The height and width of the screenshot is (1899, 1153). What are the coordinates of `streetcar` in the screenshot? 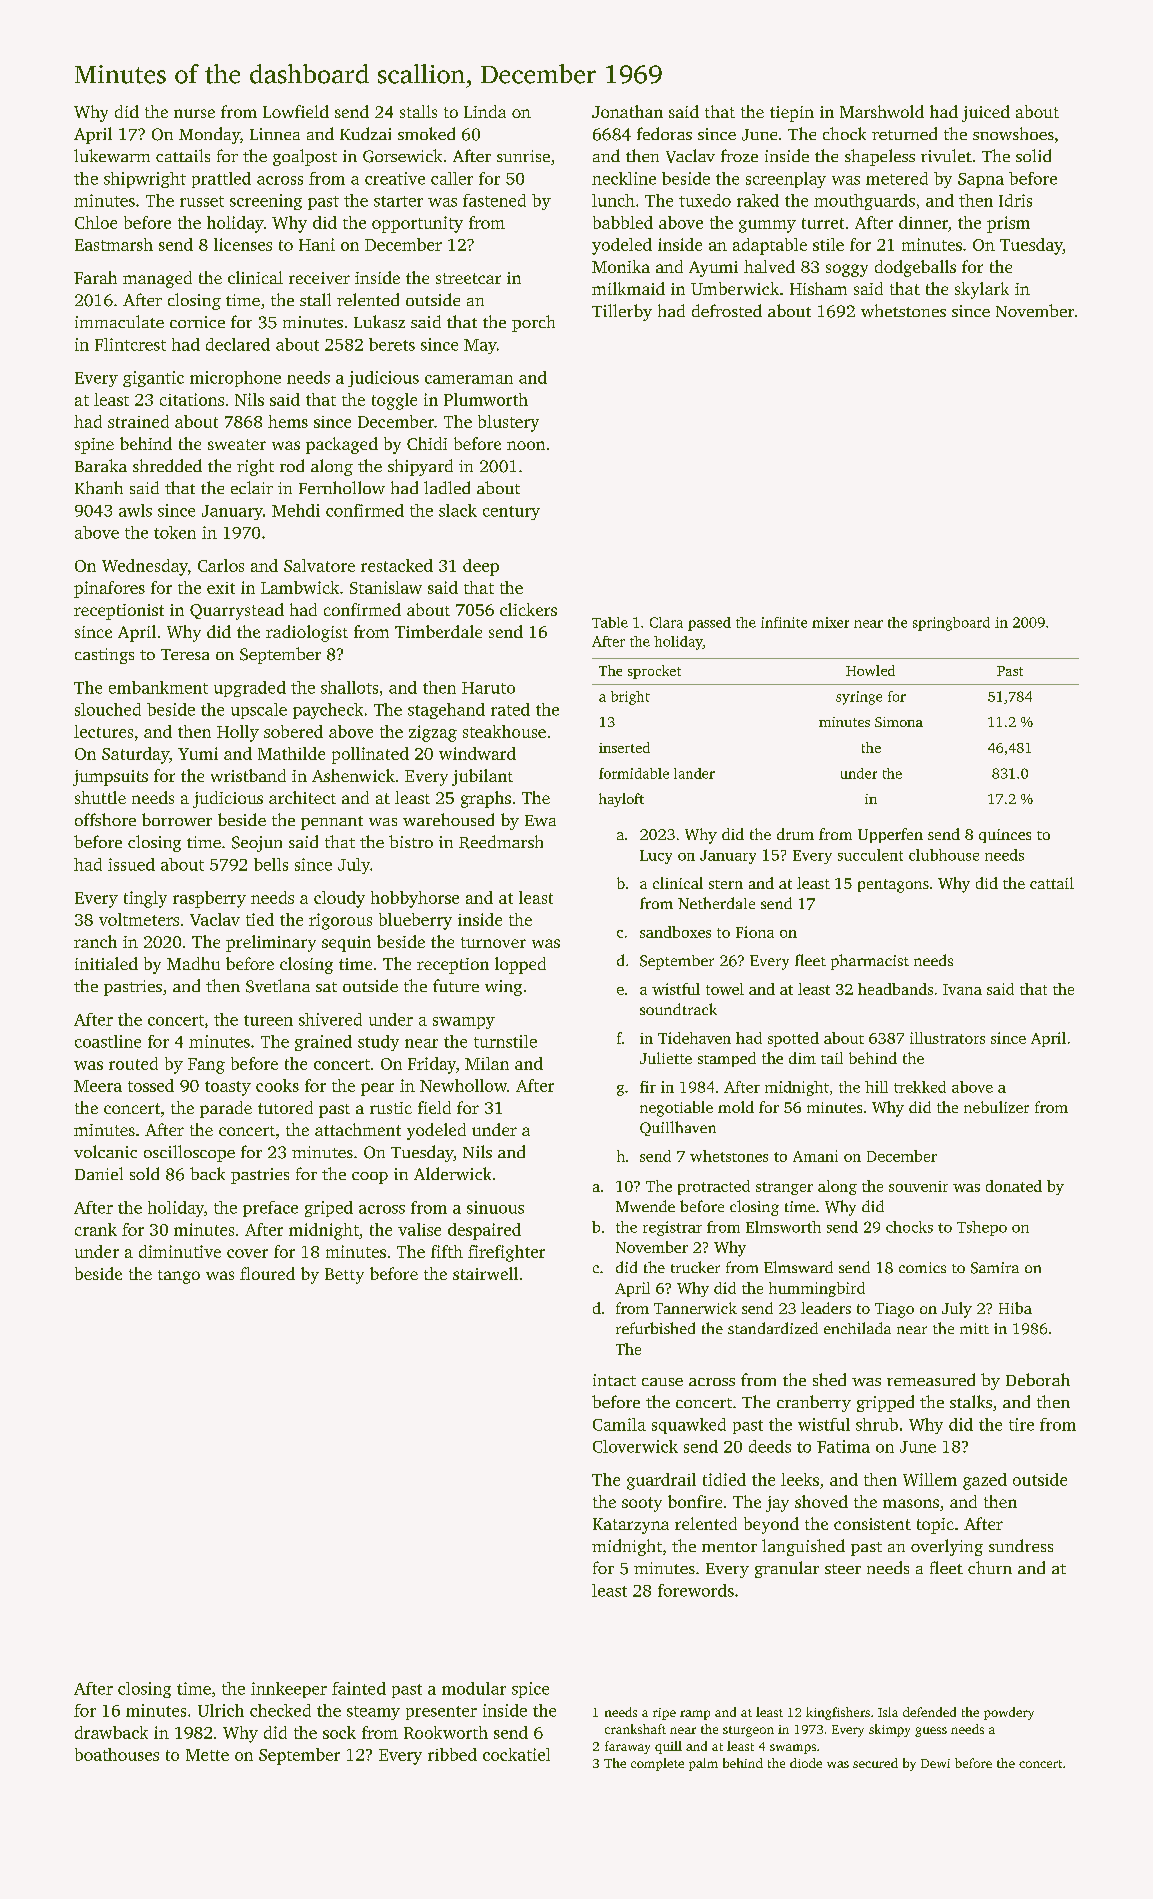 It's located at (468, 278).
